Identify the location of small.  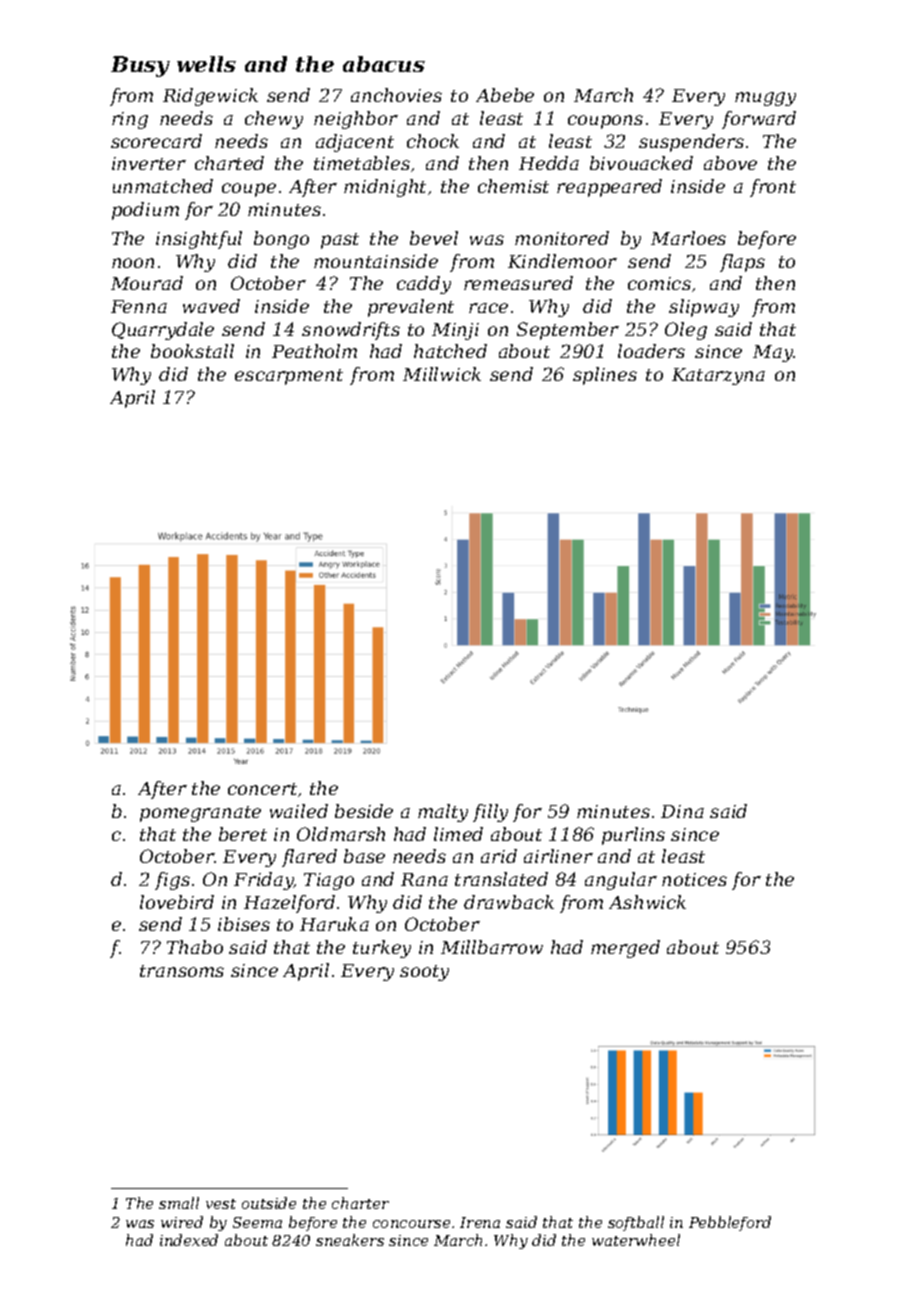
(179, 1203).
